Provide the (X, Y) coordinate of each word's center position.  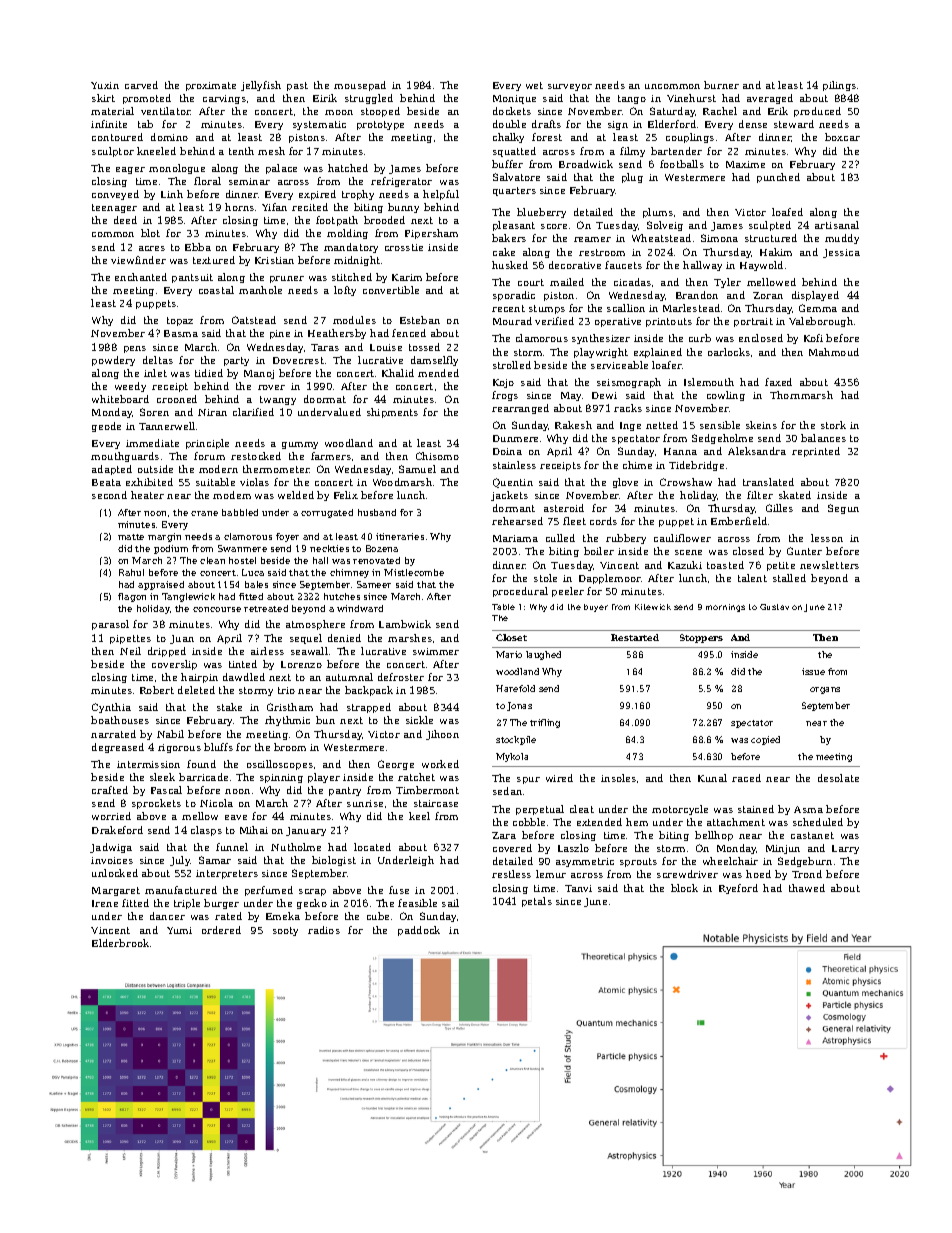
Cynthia (111, 708)
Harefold (515, 688)
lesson (827, 538)
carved (141, 85)
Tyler (727, 283)
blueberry (541, 213)
